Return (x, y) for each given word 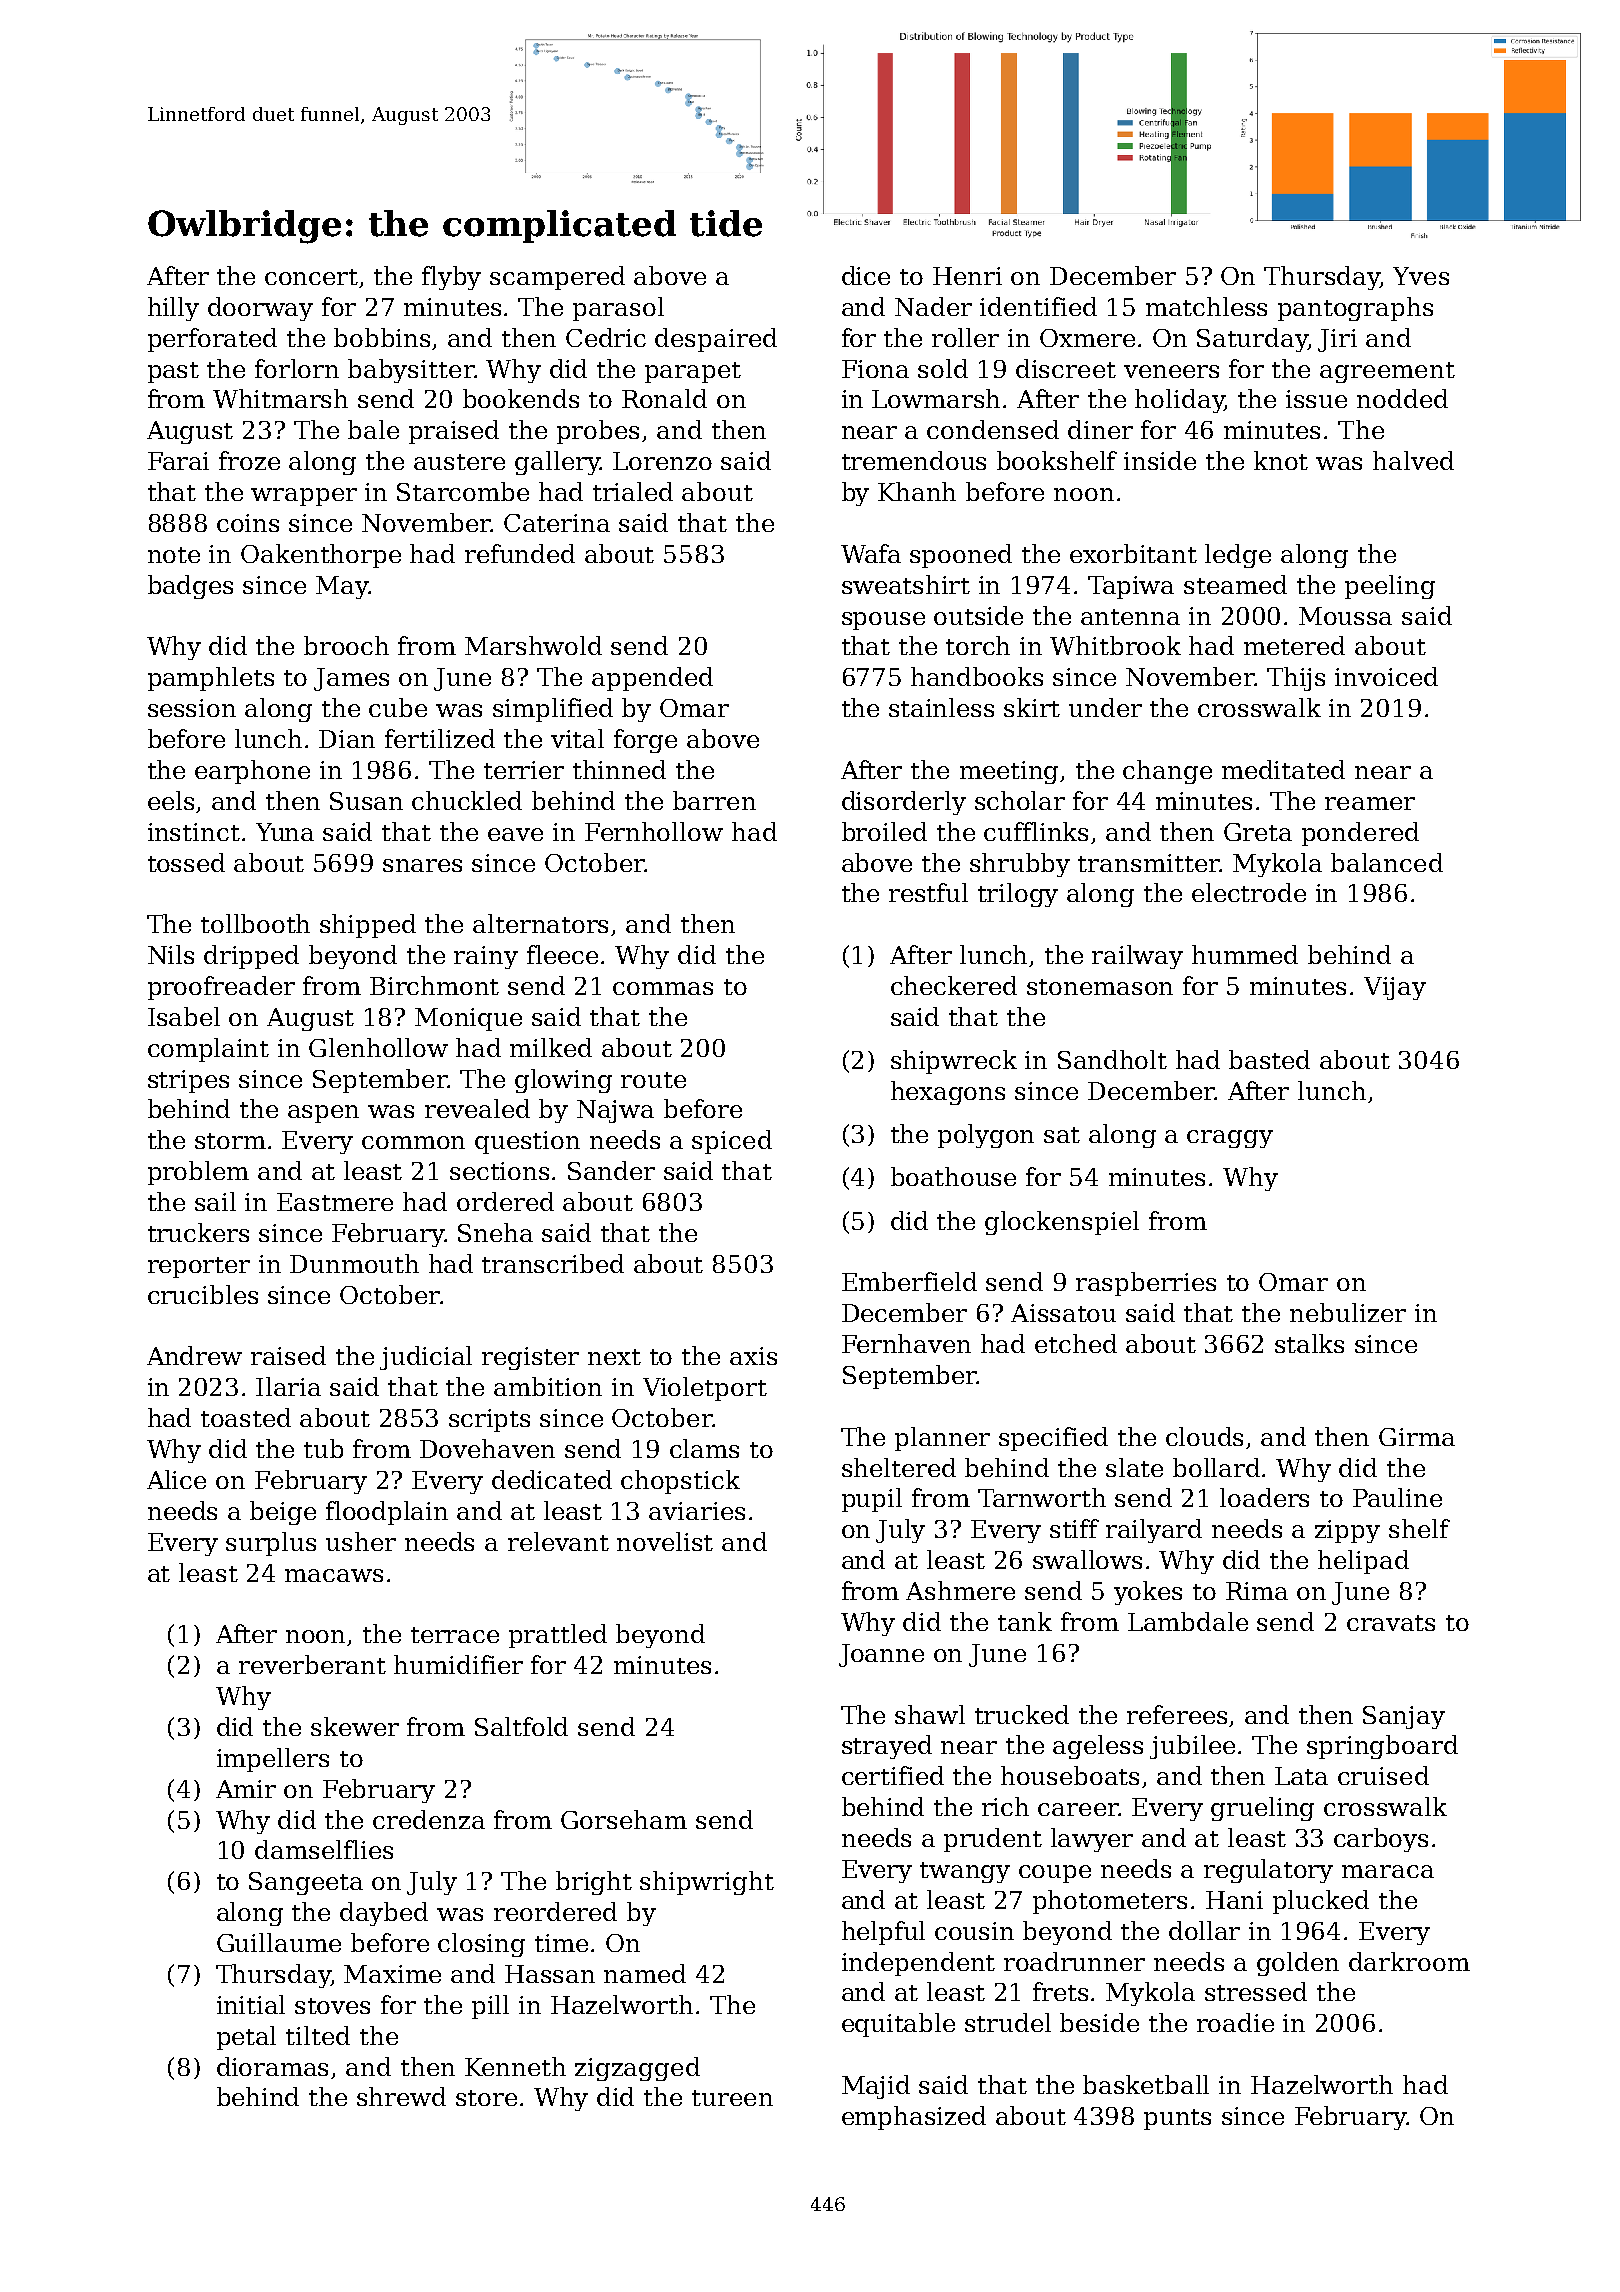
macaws (334, 1575)
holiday (1179, 401)
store (486, 2098)
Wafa (871, 553)
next (614, 1357)
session (192, 708)
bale (373, 429)
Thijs (1296, 679)
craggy (1230, 1139)
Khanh (917, 491)
